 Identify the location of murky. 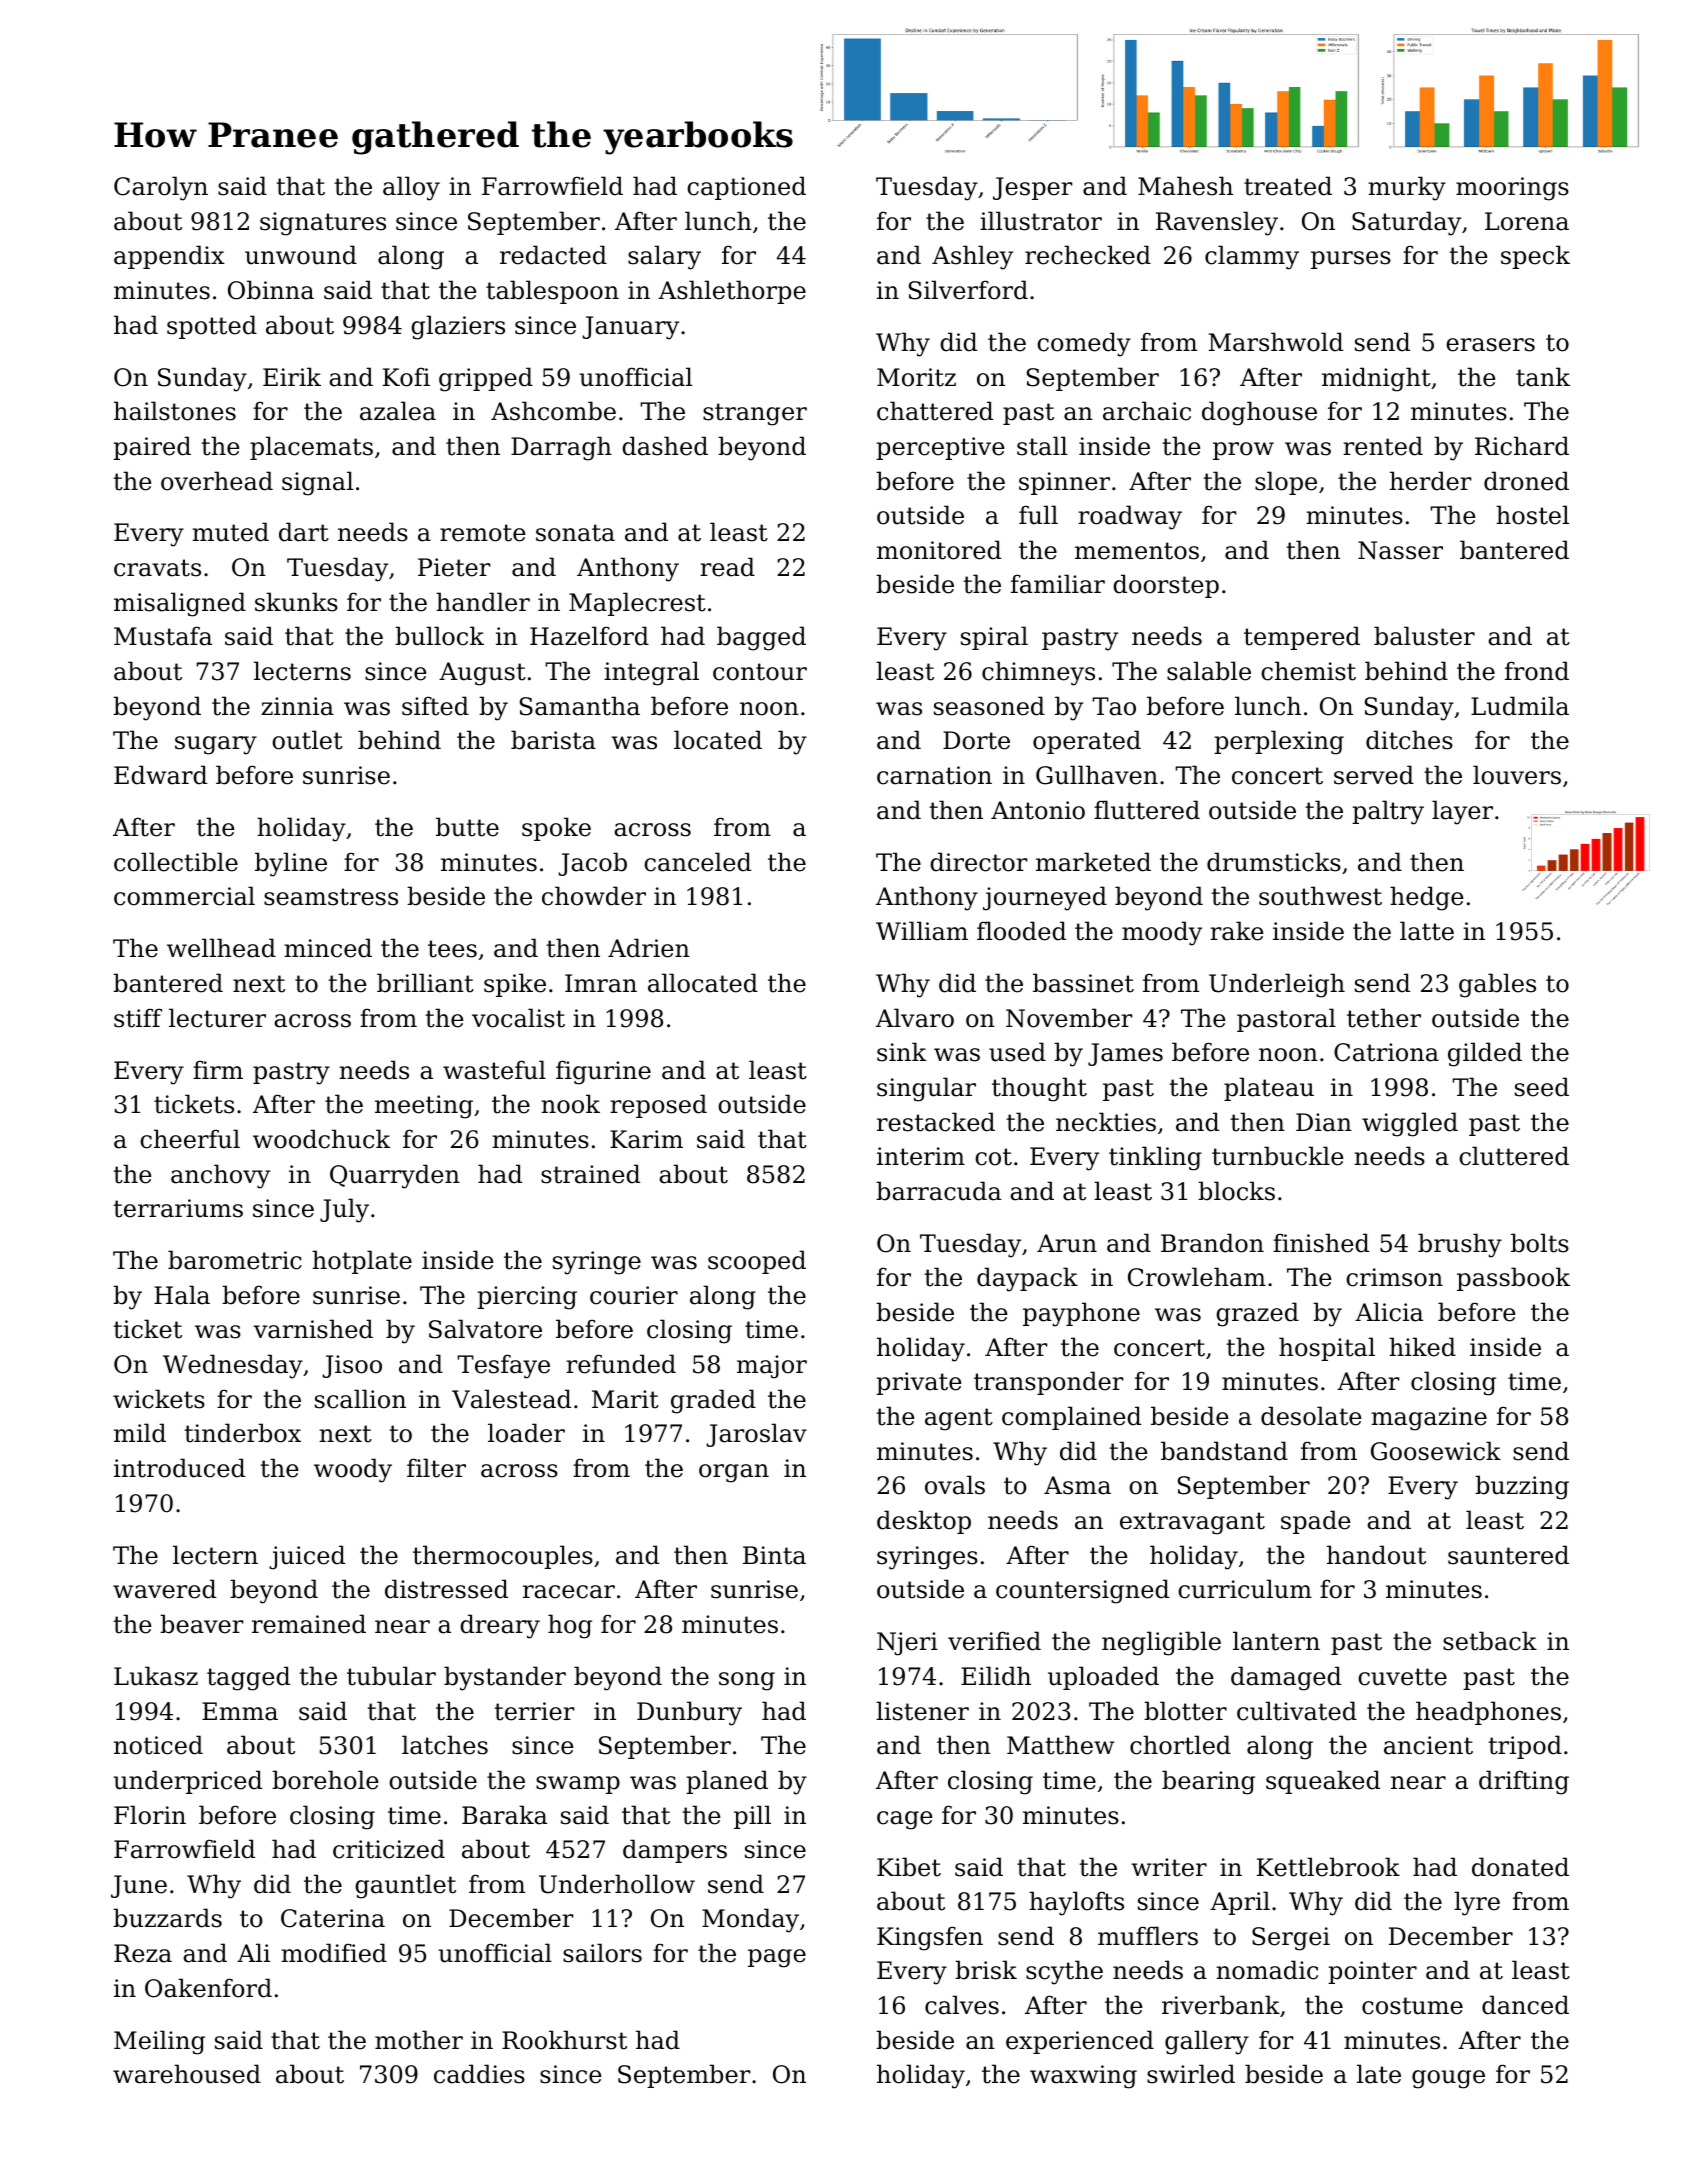
(1407, 188).
